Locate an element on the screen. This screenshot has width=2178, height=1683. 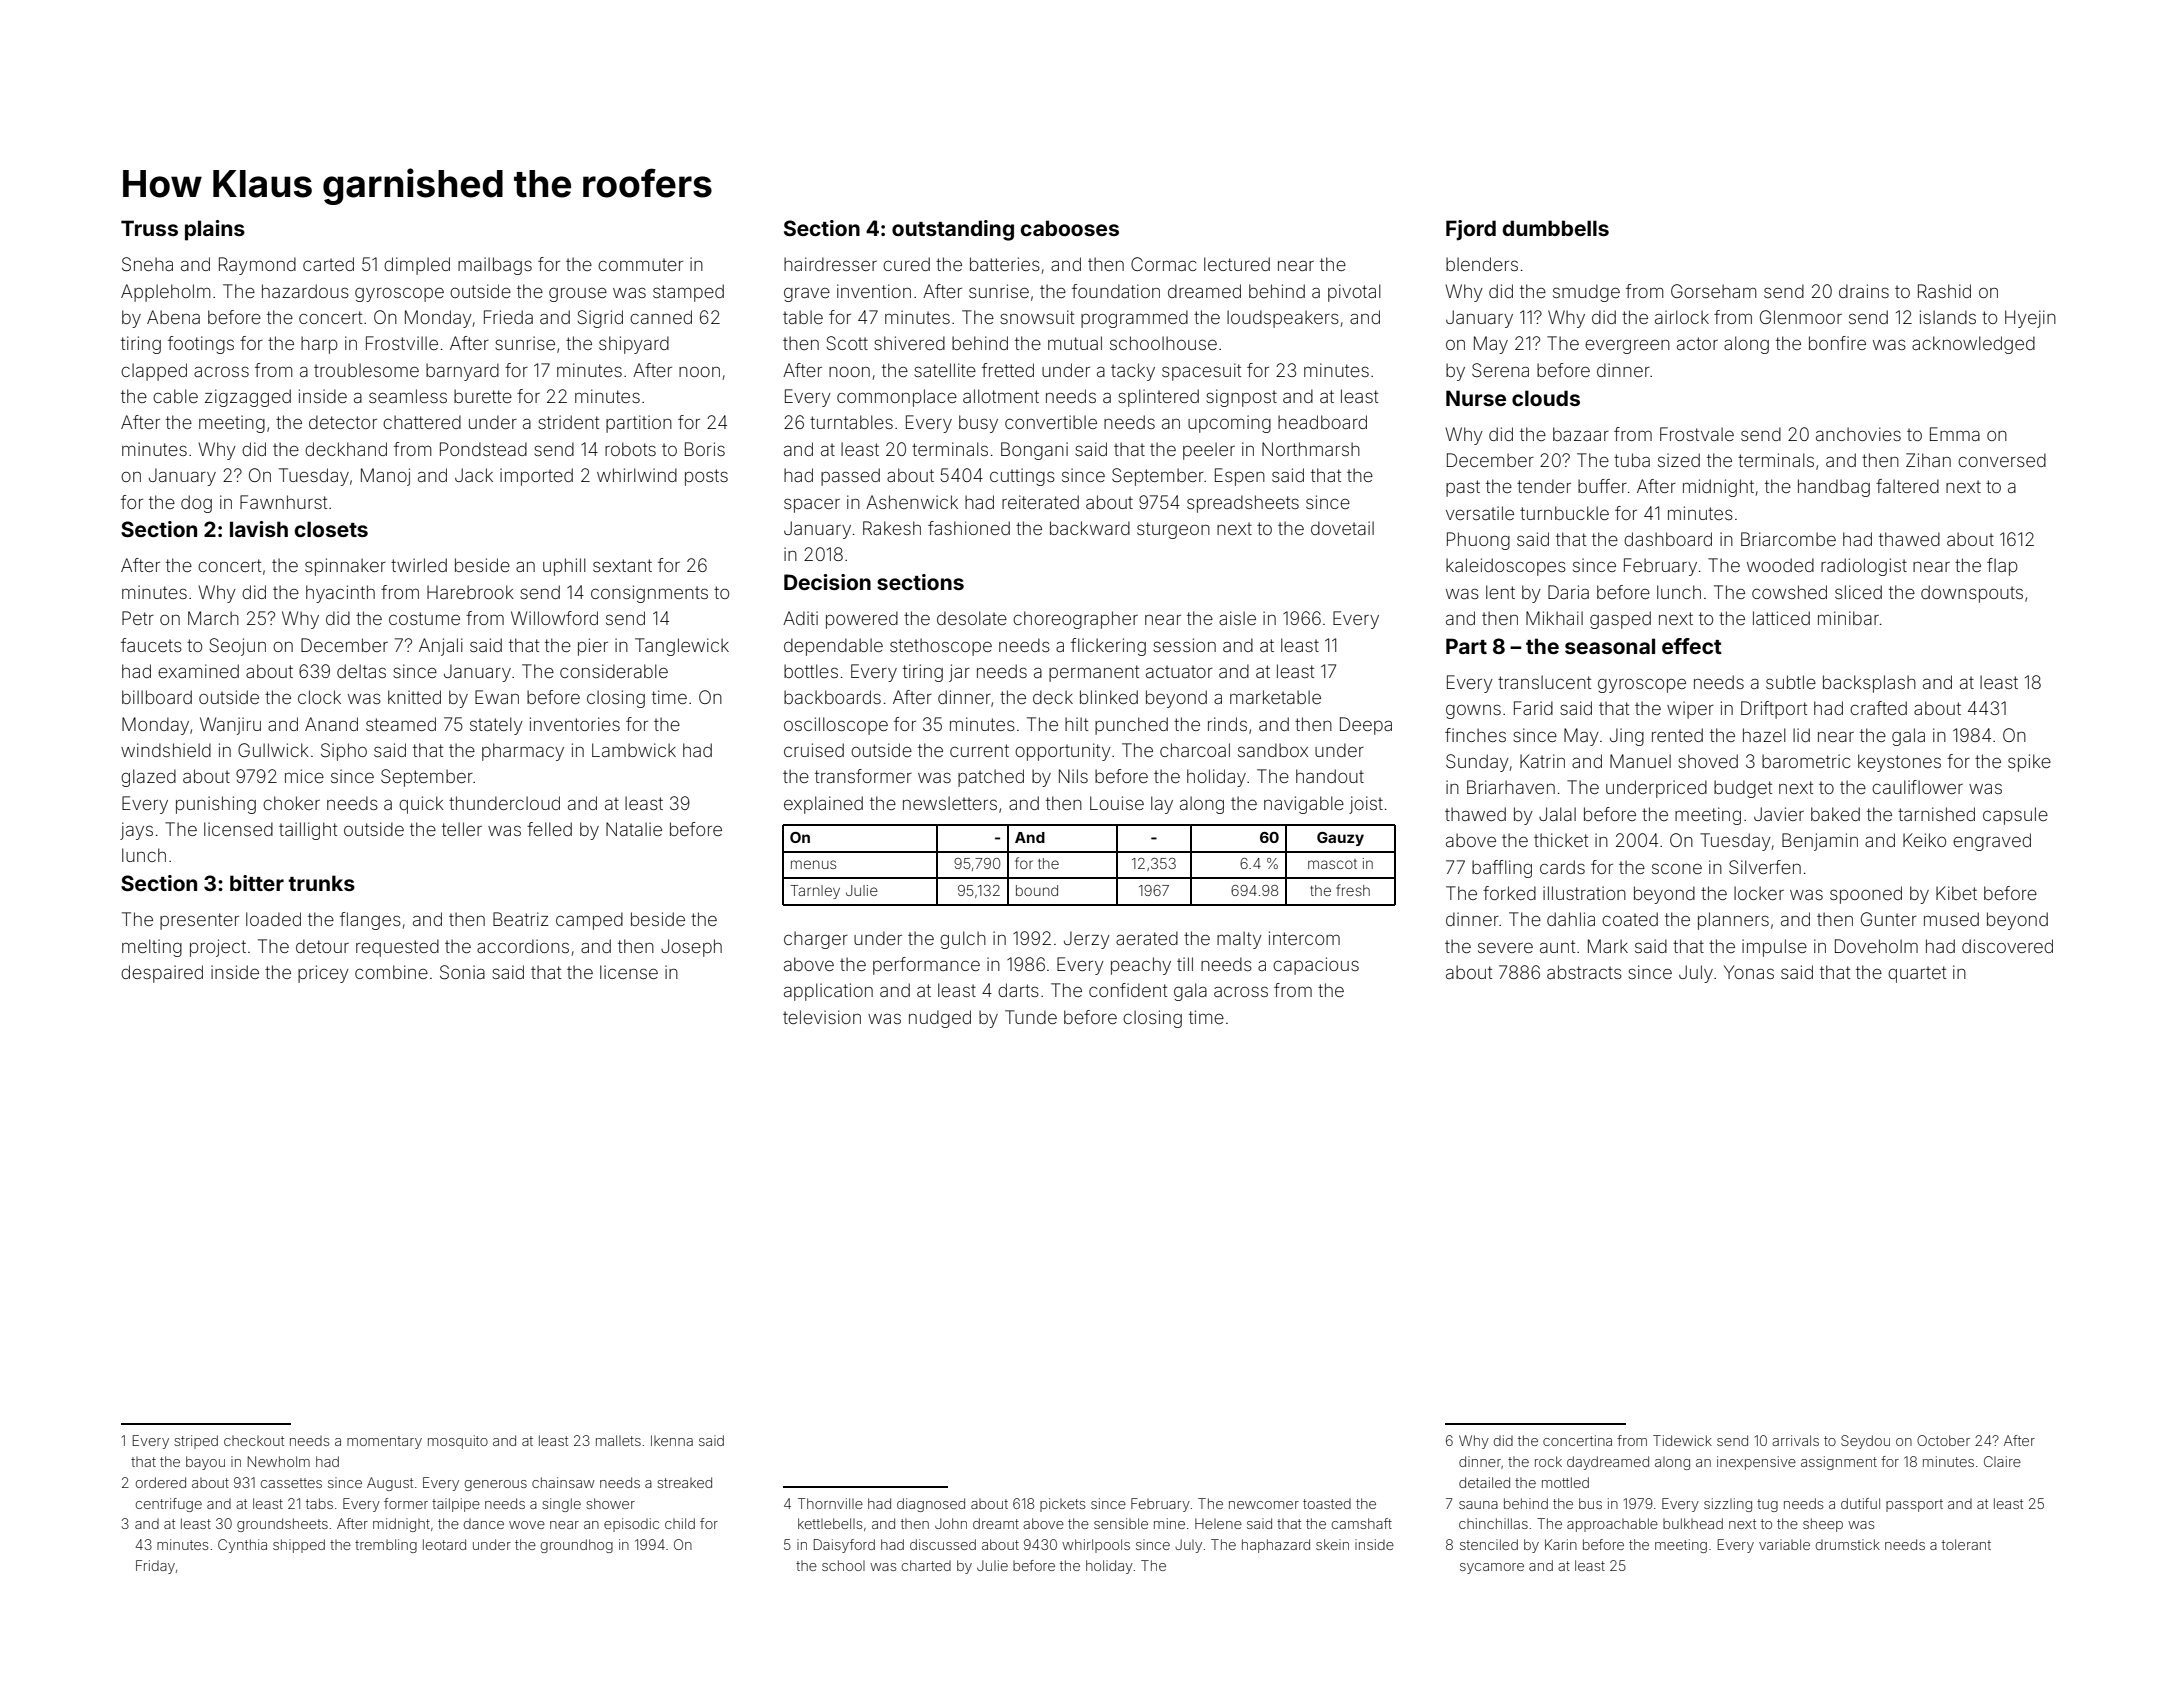
combine is located at coordinates (391, 972).
